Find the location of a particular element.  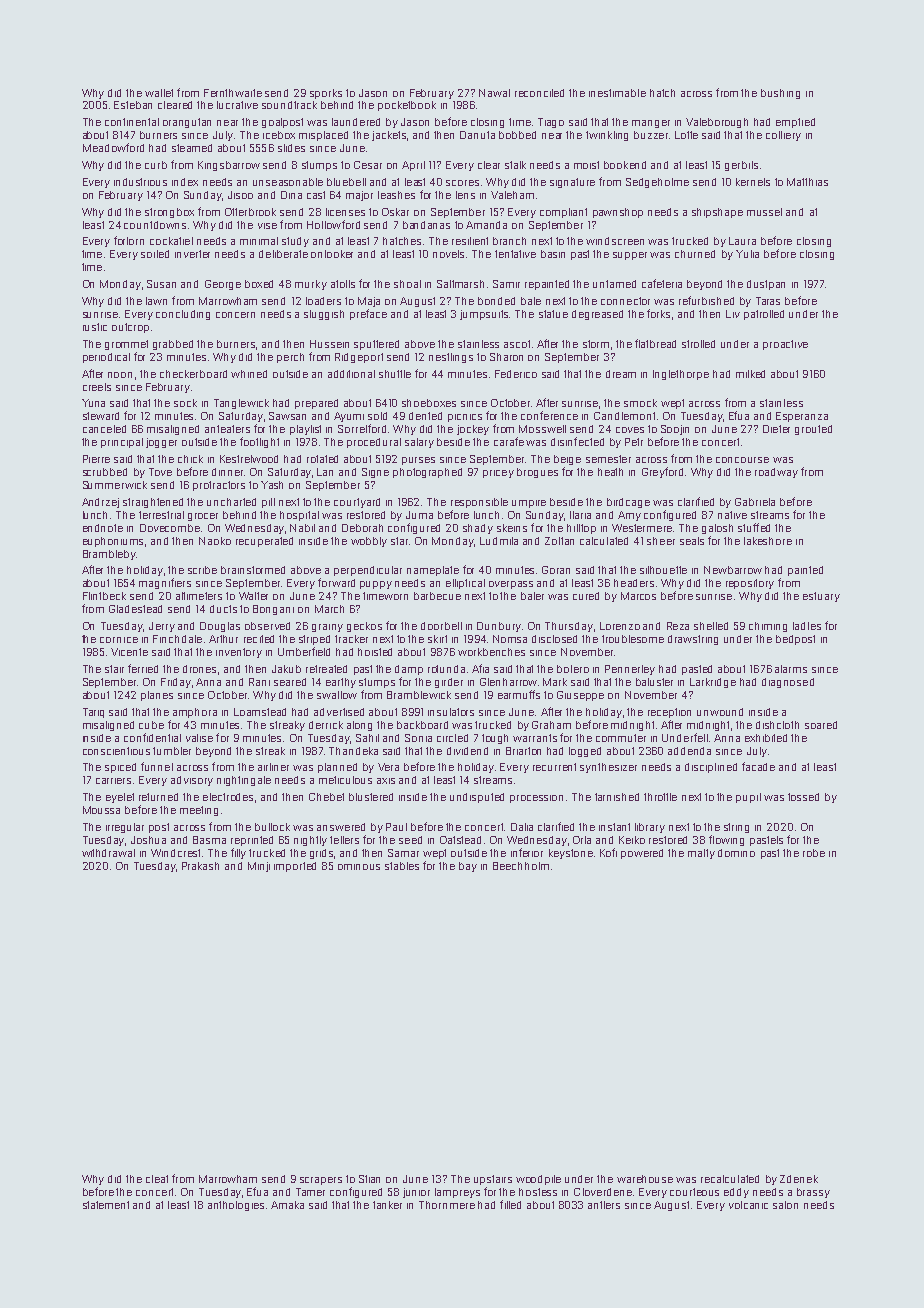

Juma is located at coordinates (419, 515).
